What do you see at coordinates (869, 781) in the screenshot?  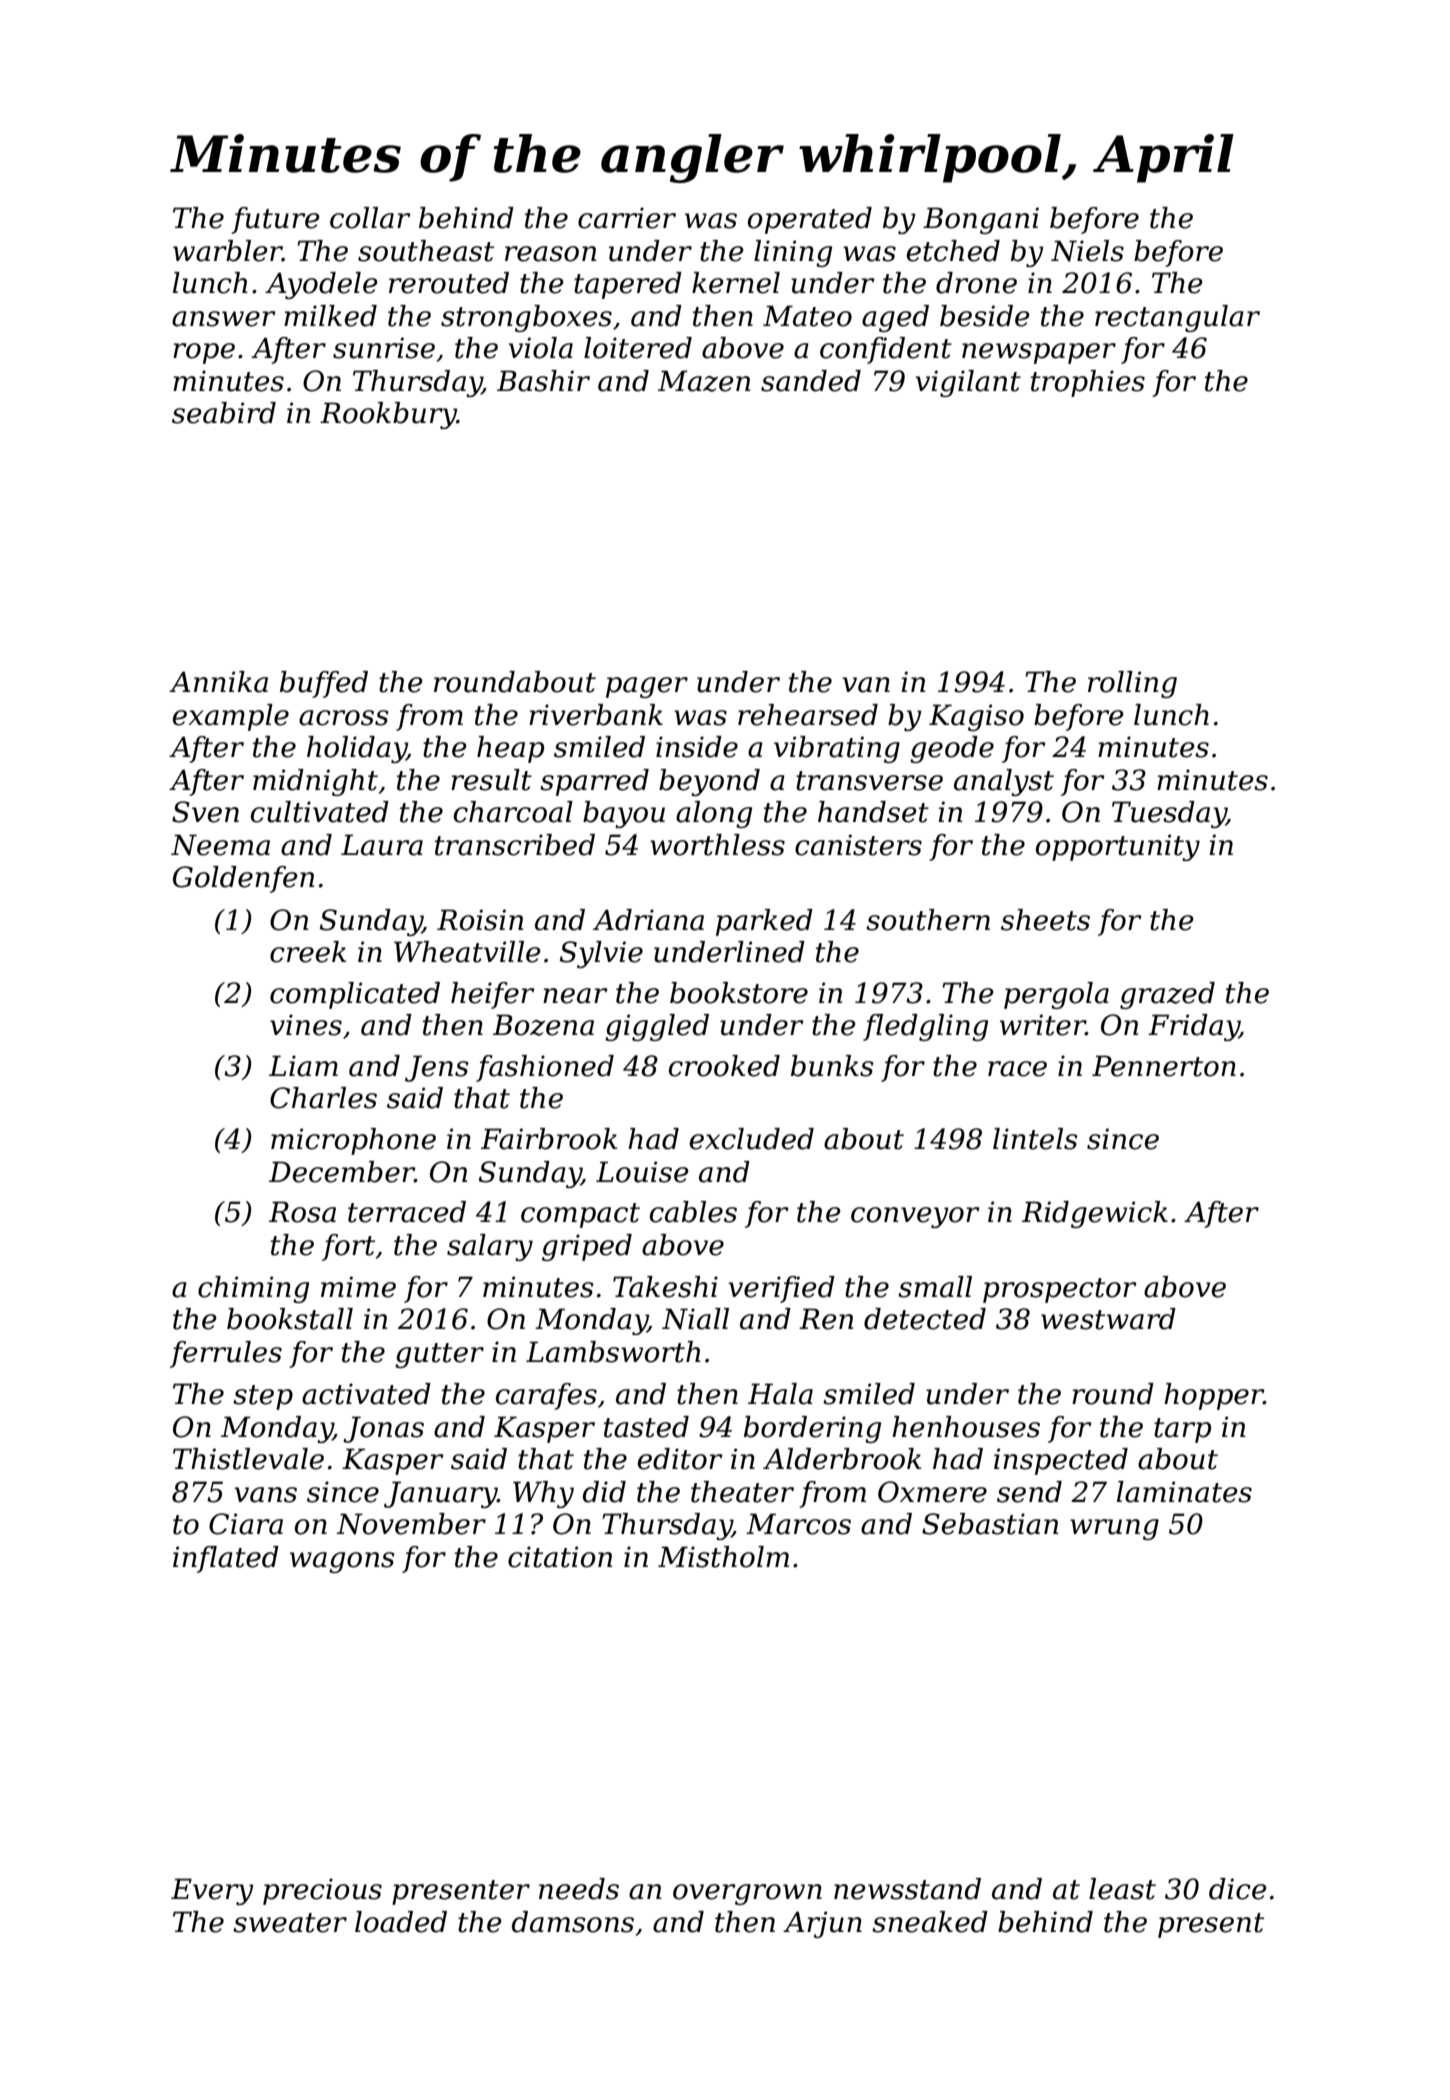 I see `transverse` at bounding box center [869, 781].
